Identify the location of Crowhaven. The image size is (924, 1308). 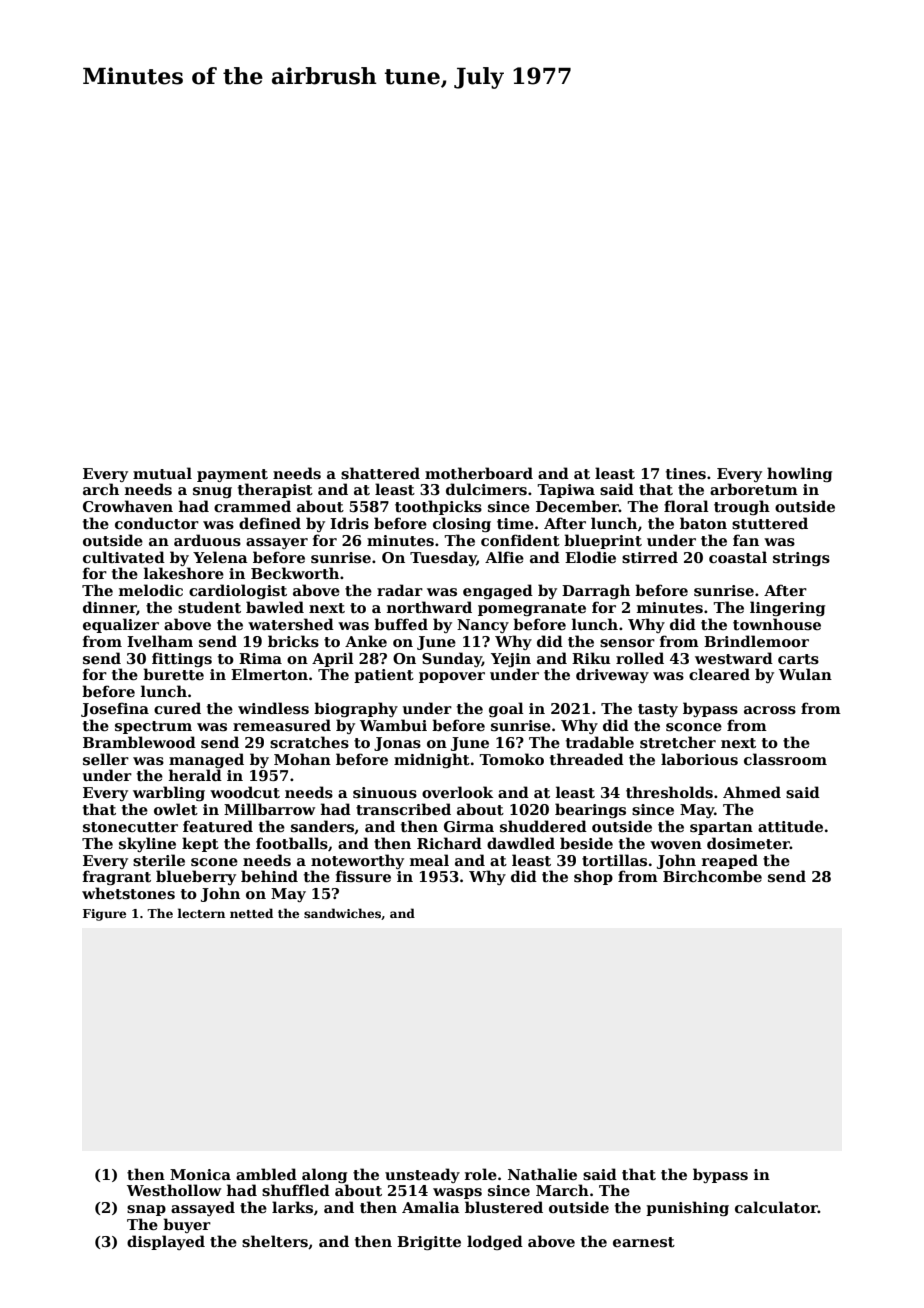
(128, 506).
